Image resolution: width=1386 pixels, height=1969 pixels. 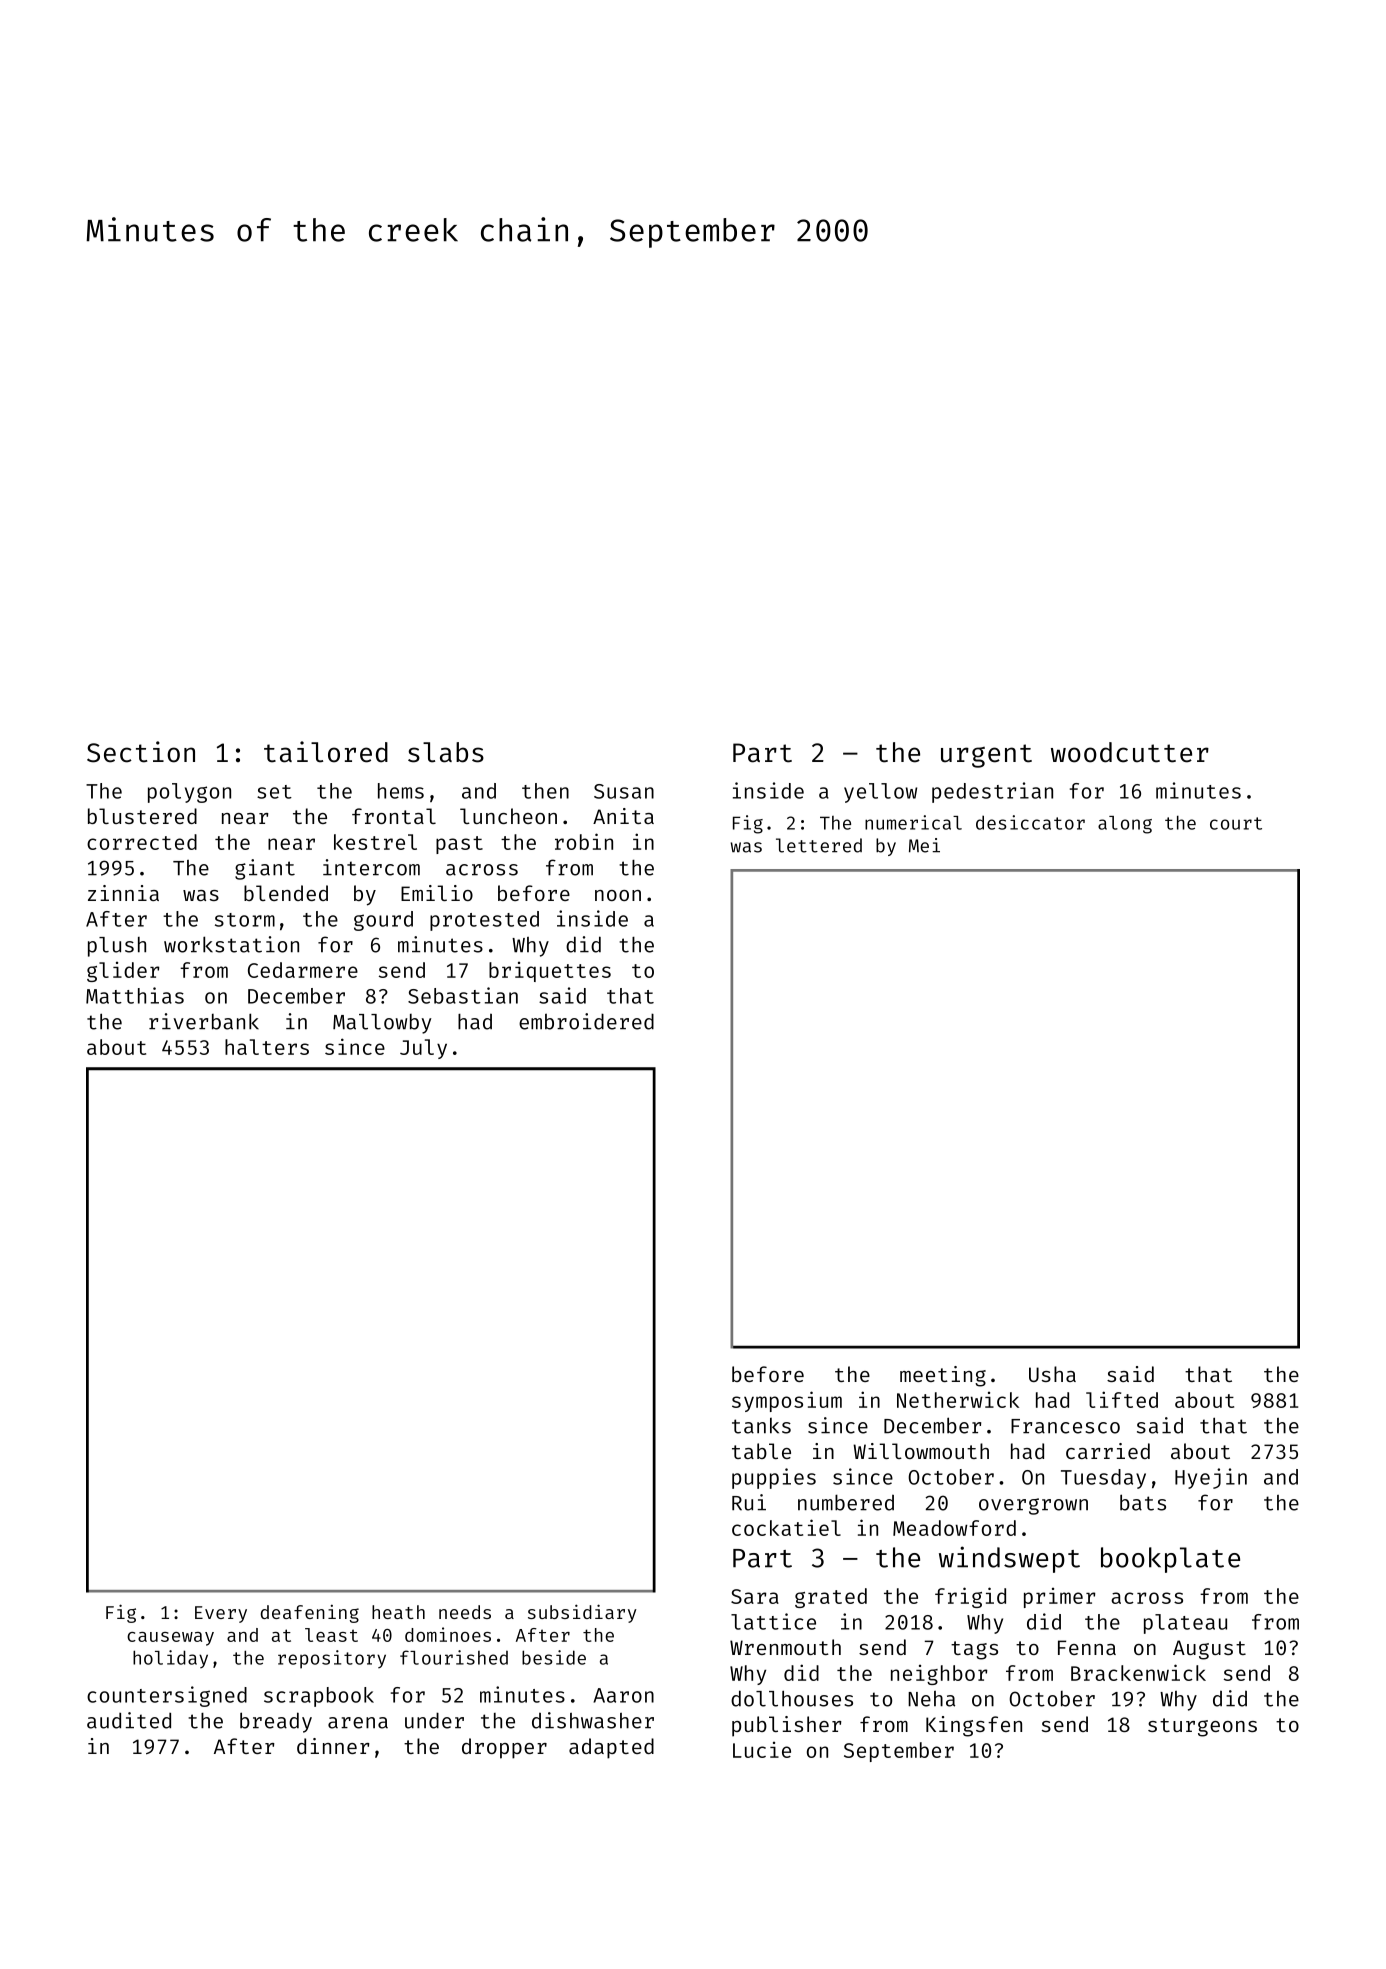 What do you see at coordinates (1236, 823) in the screenshot?
I see `court` at bounding box center [1236, 823].
